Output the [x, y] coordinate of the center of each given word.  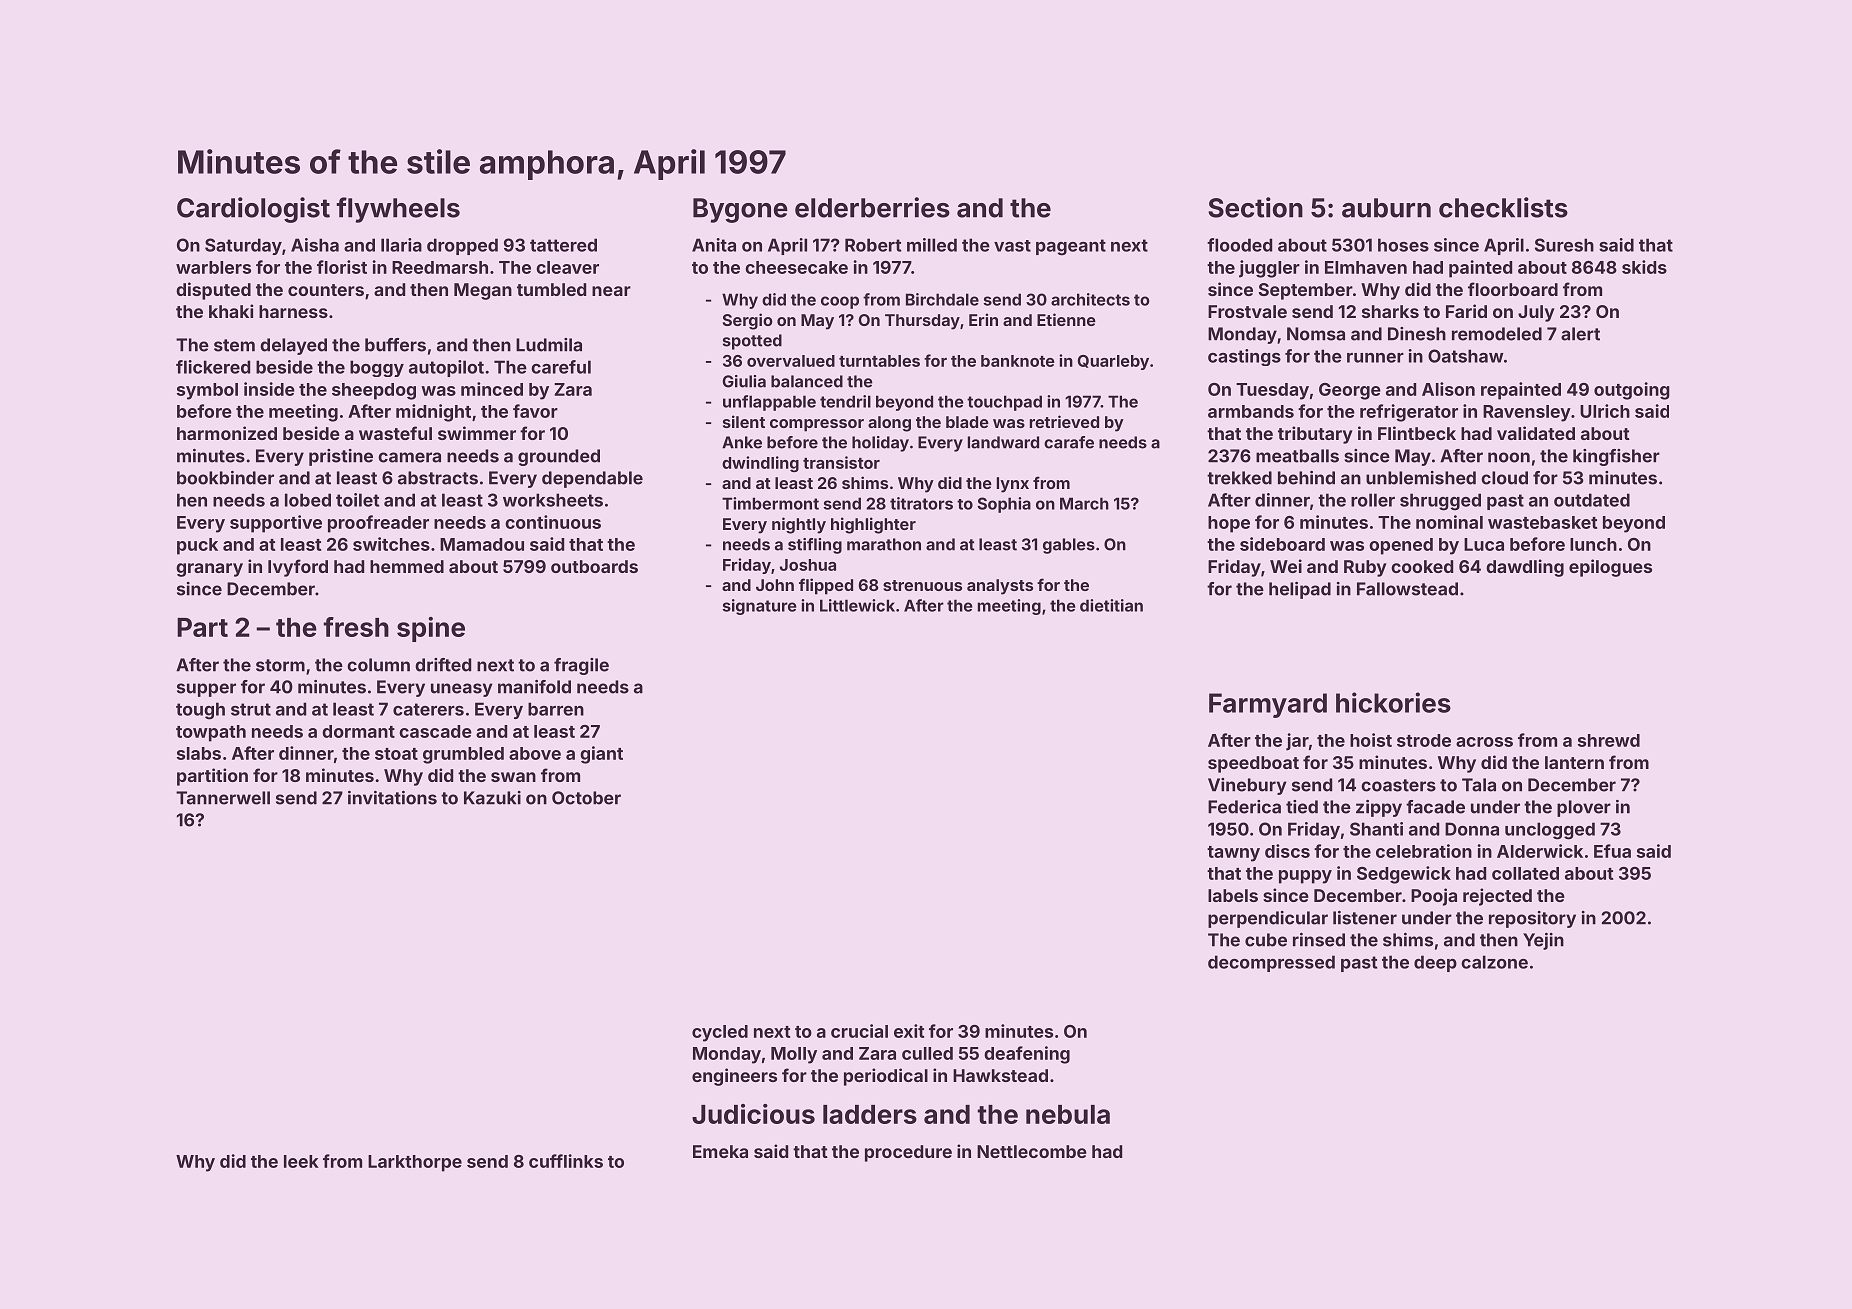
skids [1644, 267]
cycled [720, 1033]
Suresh [1564, 245]
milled [932, 245]
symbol [207, 391]
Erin [983, 319]
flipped [826, 586]
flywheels [398, 210]
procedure [908, 1153]
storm [280, 665]
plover [1584, 808]
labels [1233, 895]
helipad [1300, 590]
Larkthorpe [415, 1163]
